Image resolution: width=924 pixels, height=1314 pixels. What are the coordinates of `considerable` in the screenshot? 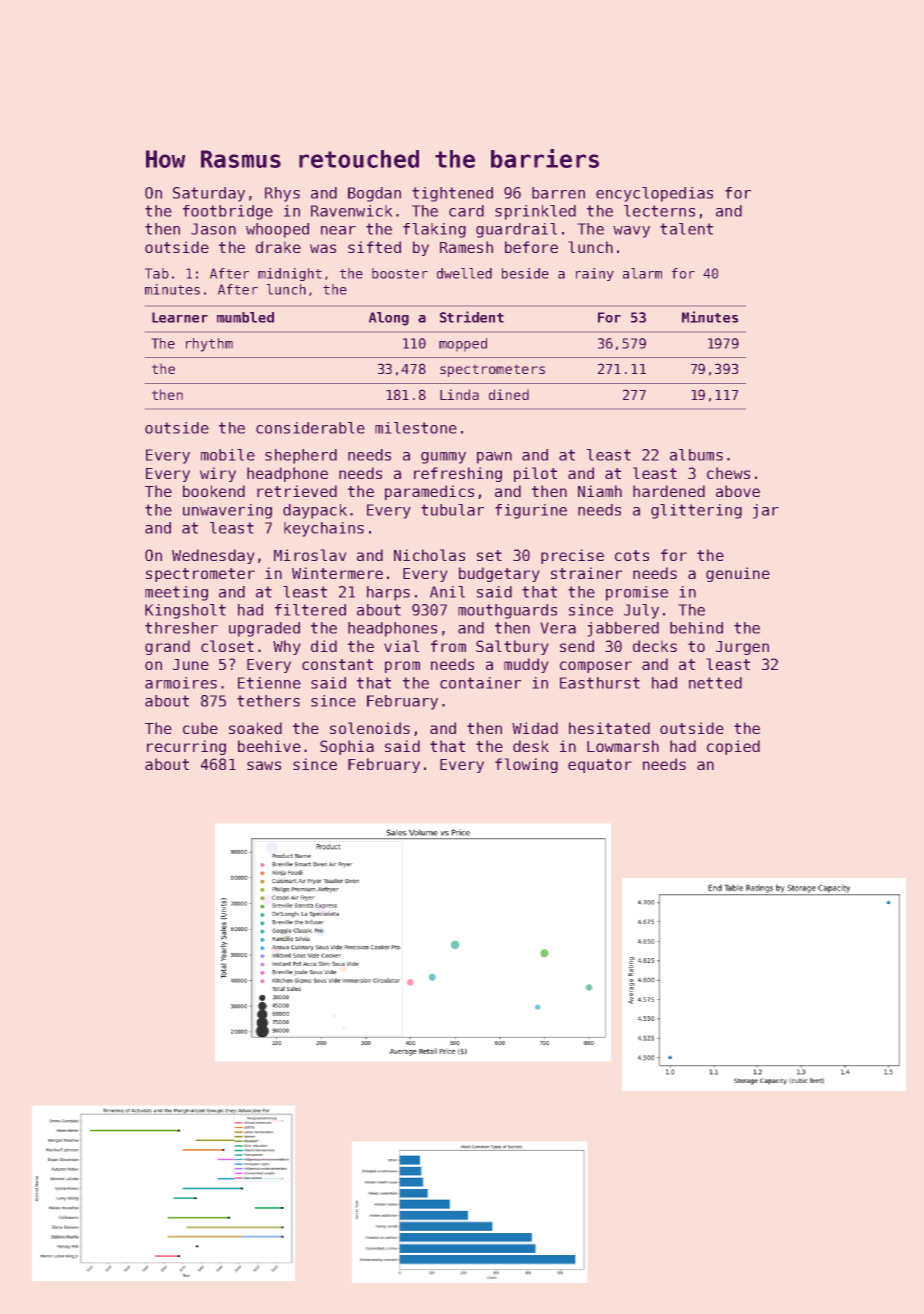 It's located at (310, 428).
